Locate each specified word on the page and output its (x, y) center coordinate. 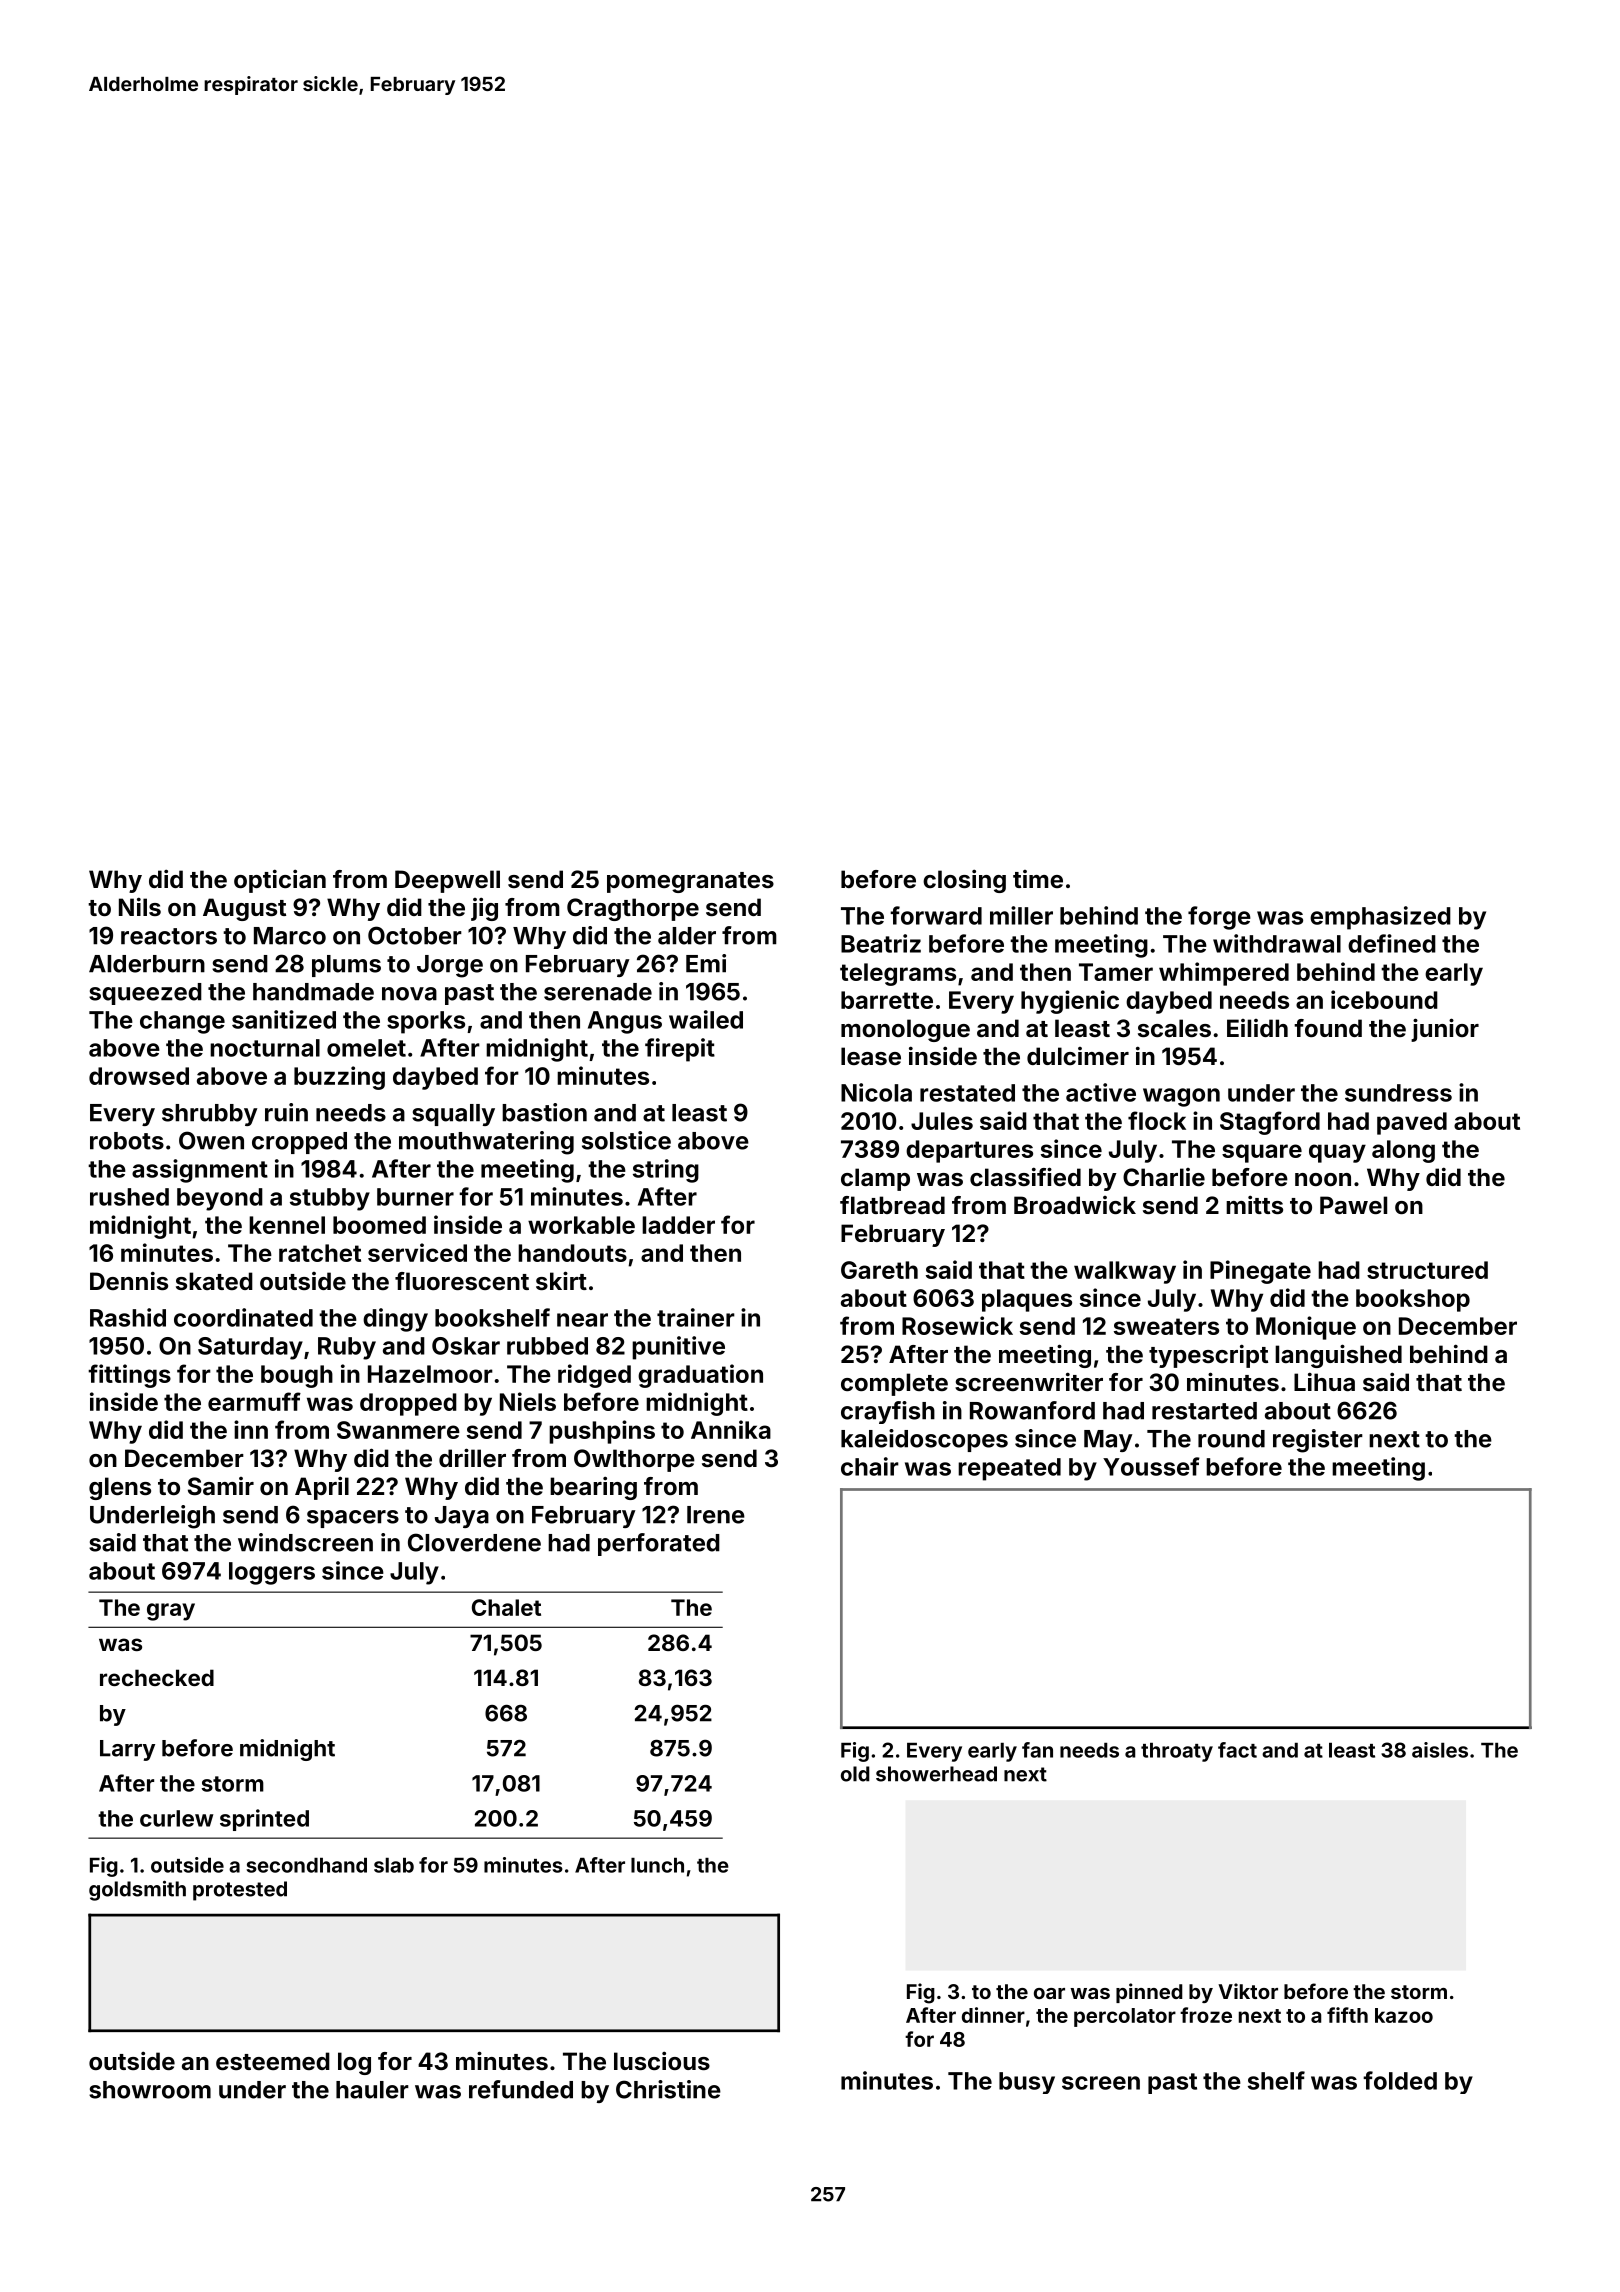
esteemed (273, 2061)
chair (870, 1466)
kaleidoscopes (924, 1440)
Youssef (1151, 1466)
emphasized (1380, 918)
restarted (1204, 1411)
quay (1337, 1153)
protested (240, 1891)
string (666, 1171)
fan (1037, 1750)
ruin (286, 1112)
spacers (353, 1519)
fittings (129, 1376)
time (1038, 879)
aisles (1440, 1750)
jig (484, 909)
